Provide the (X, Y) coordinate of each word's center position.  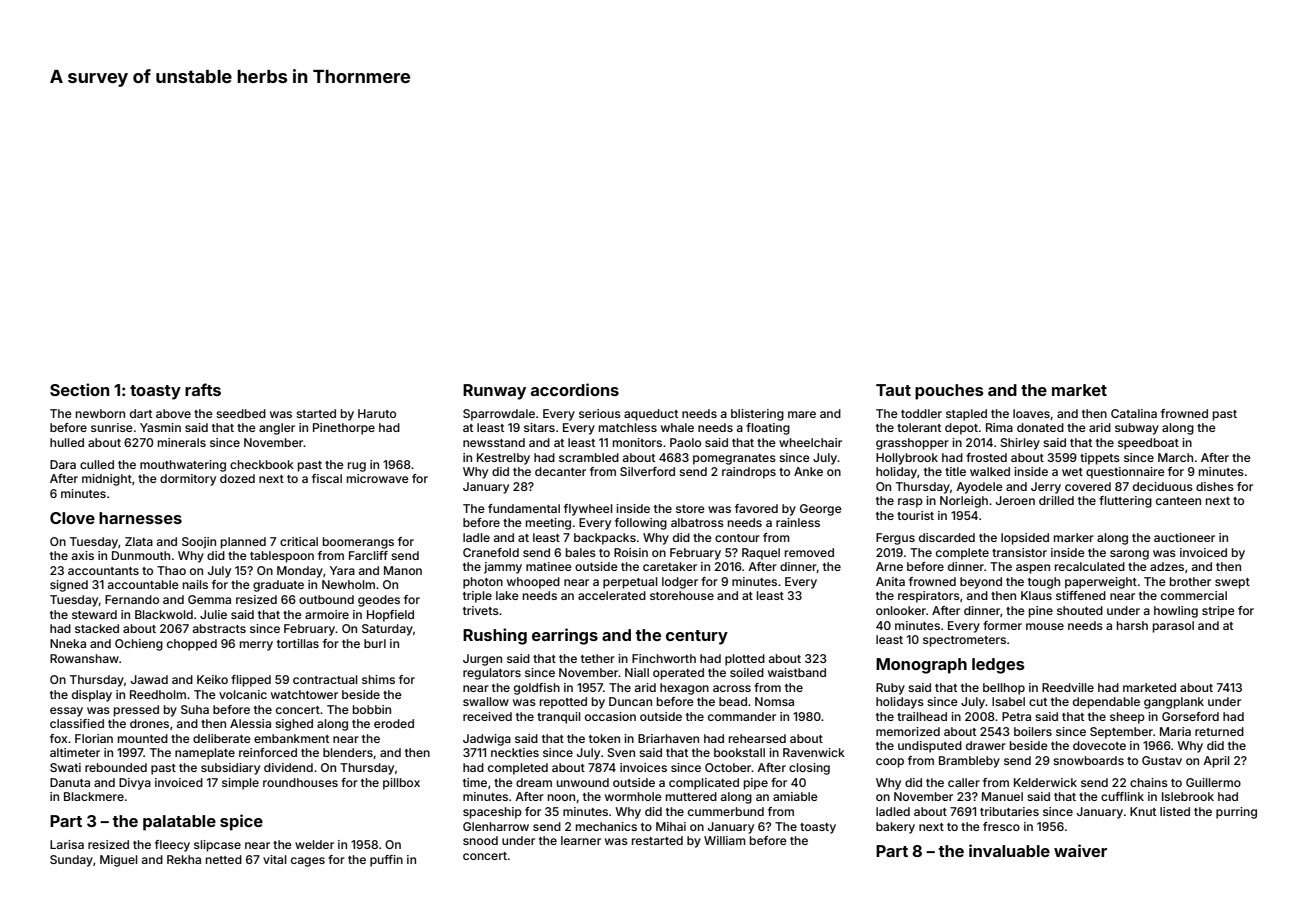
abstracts (219, 628)
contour (737, 538)
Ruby (890, 689)
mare (802, 414)
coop (890, 763)
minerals (182, 442)
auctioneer (1184, 537)
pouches (949, 392)
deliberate (222, 738)
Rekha (184, 859)
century (697, 637)
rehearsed (757, 738)
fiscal (327, 478)
